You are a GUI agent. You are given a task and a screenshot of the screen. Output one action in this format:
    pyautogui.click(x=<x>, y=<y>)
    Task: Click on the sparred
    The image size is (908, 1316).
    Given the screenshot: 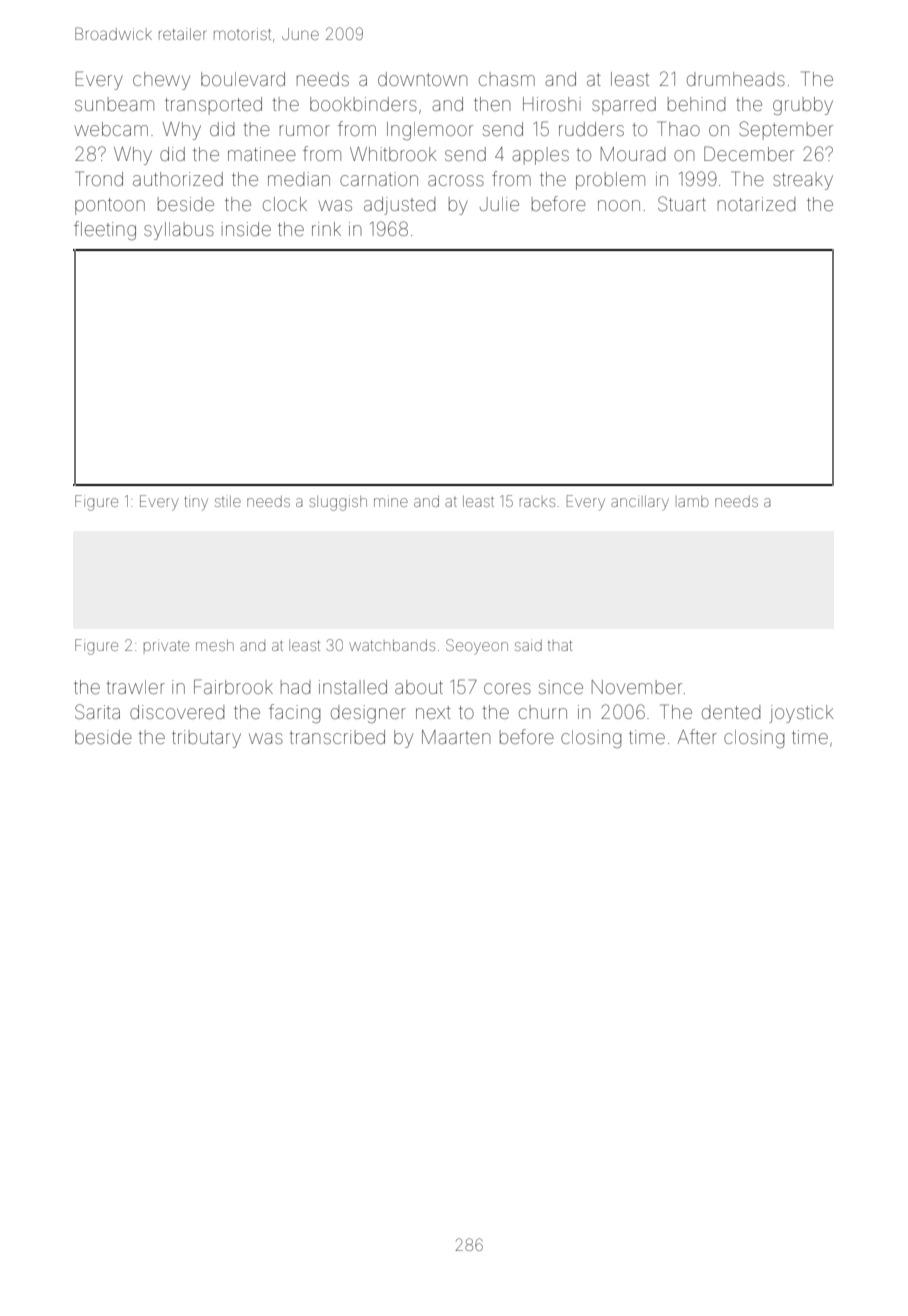 What is the action you would take?
    pyautogui.click(x=624, y=106)
